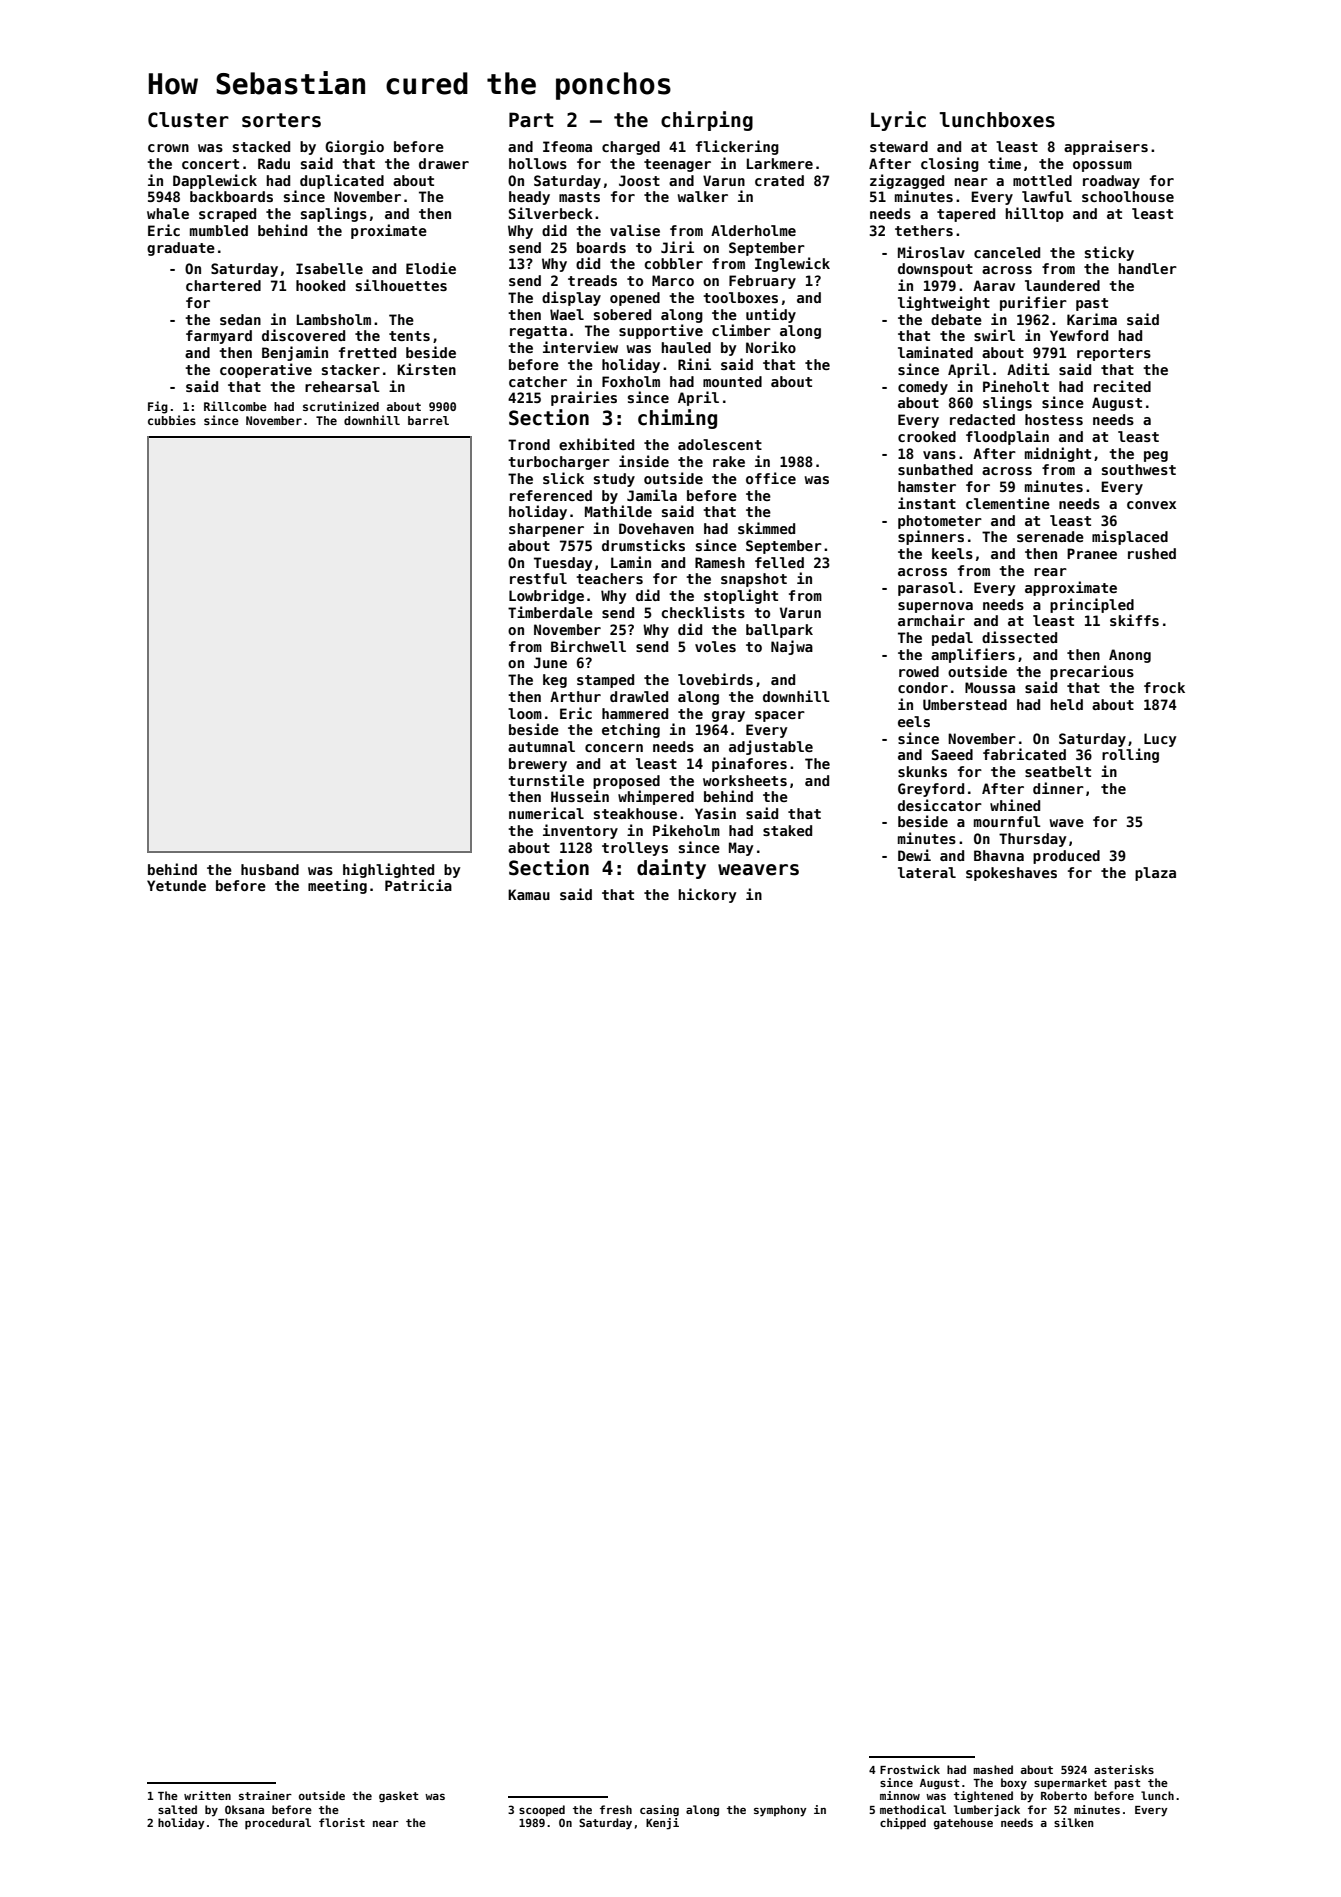 Image resolution: width=1341 pixels, height=1897 pixels. What do you see at coordinates (188, 120) in the image?
I see `Cluster` at bounding box center [188, 120].
